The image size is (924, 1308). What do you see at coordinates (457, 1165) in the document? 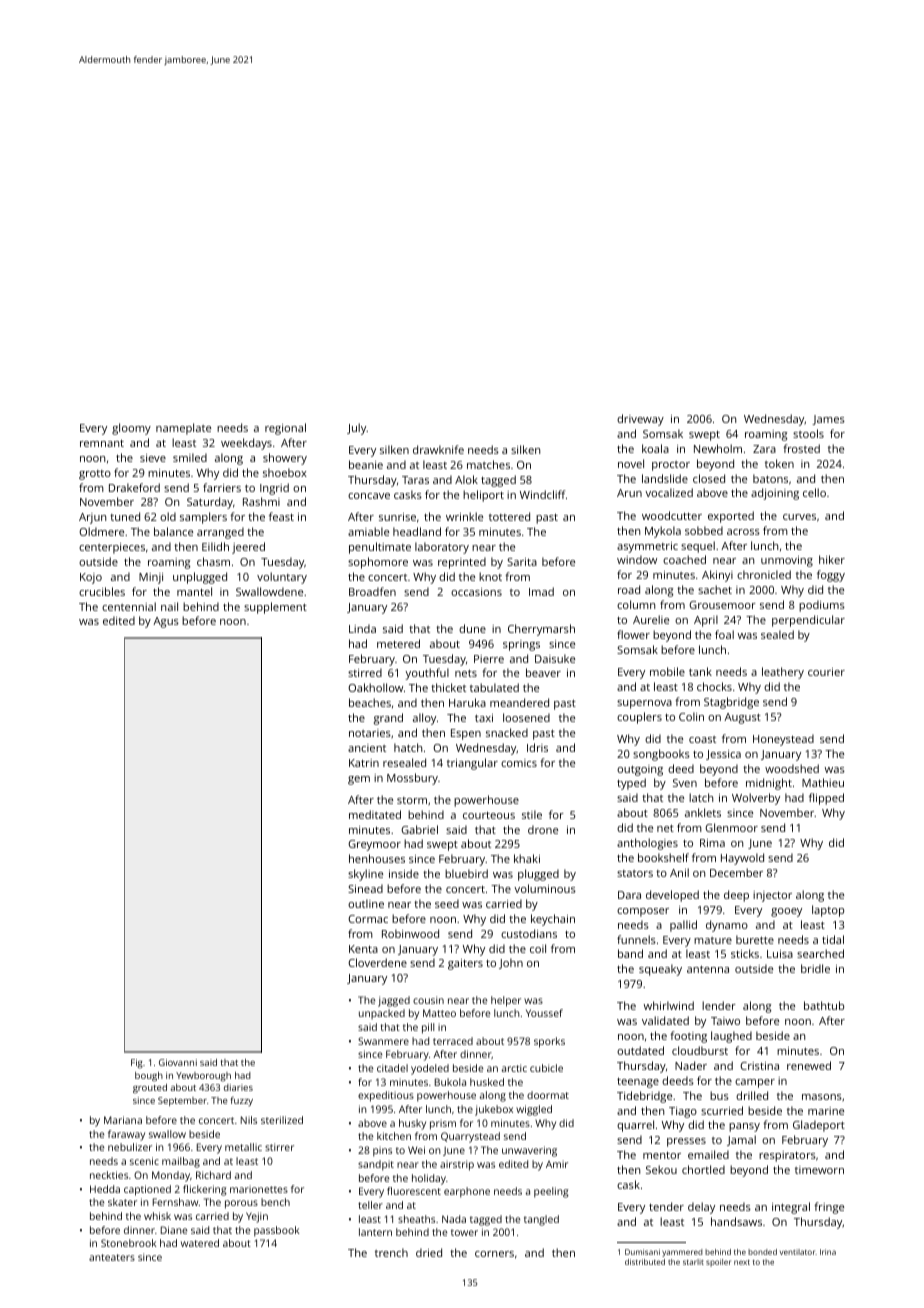
I see `airstrip` at bounding box center [457, 1165].
